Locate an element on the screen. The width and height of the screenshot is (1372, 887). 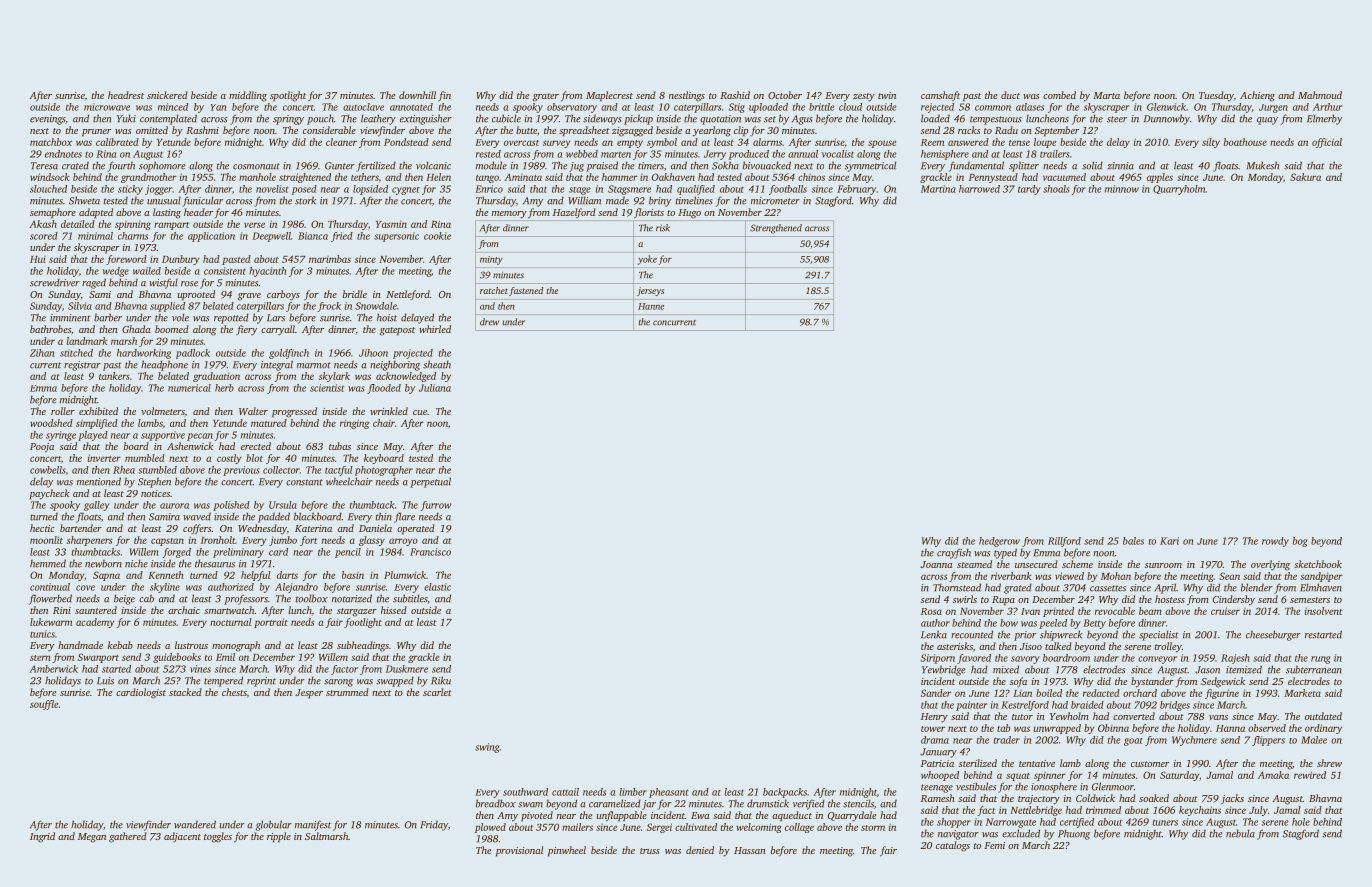
fundamental is located at coordinates (976, 166).
